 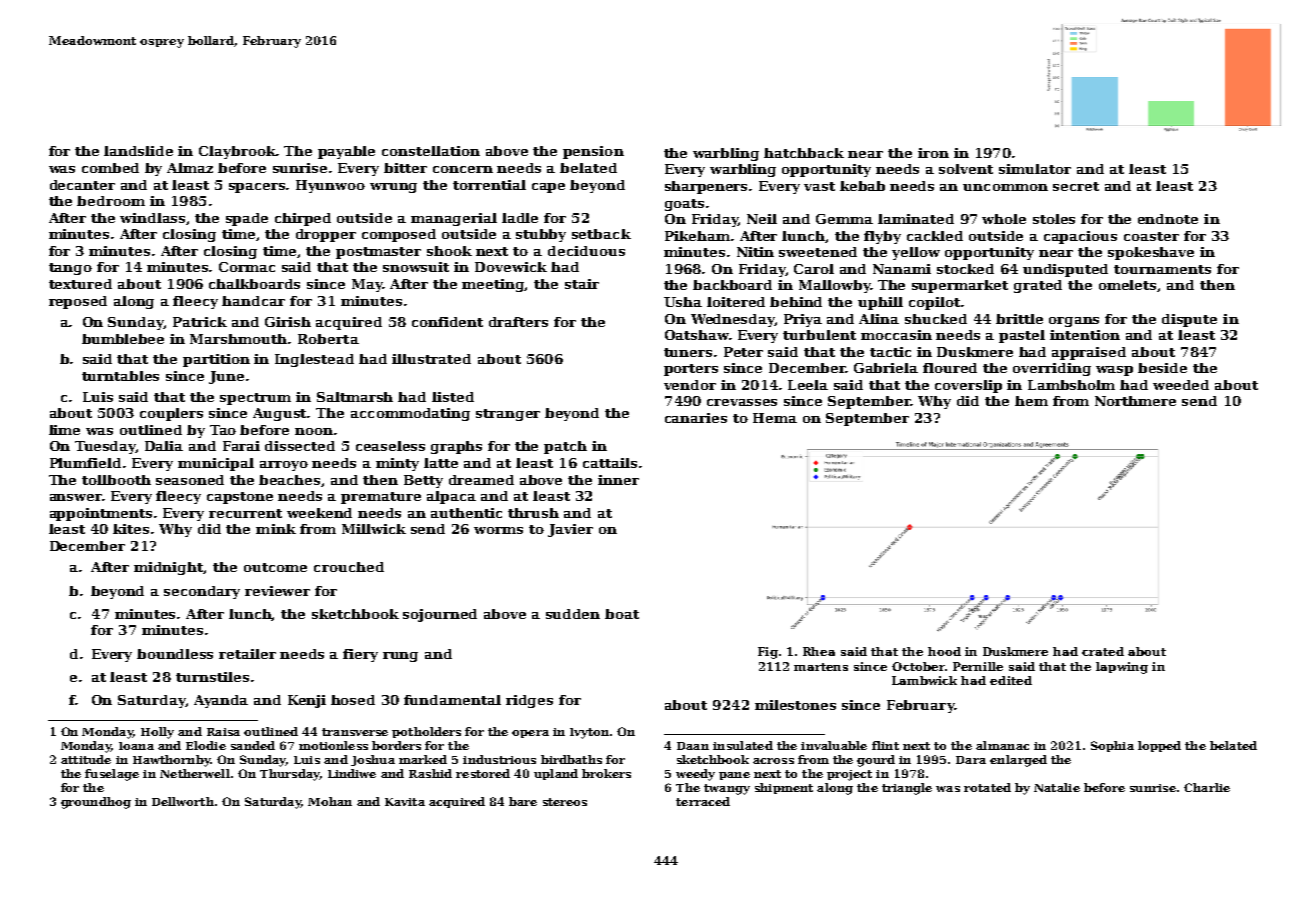 I want to click on attitude, so click(x=86, y=759).
